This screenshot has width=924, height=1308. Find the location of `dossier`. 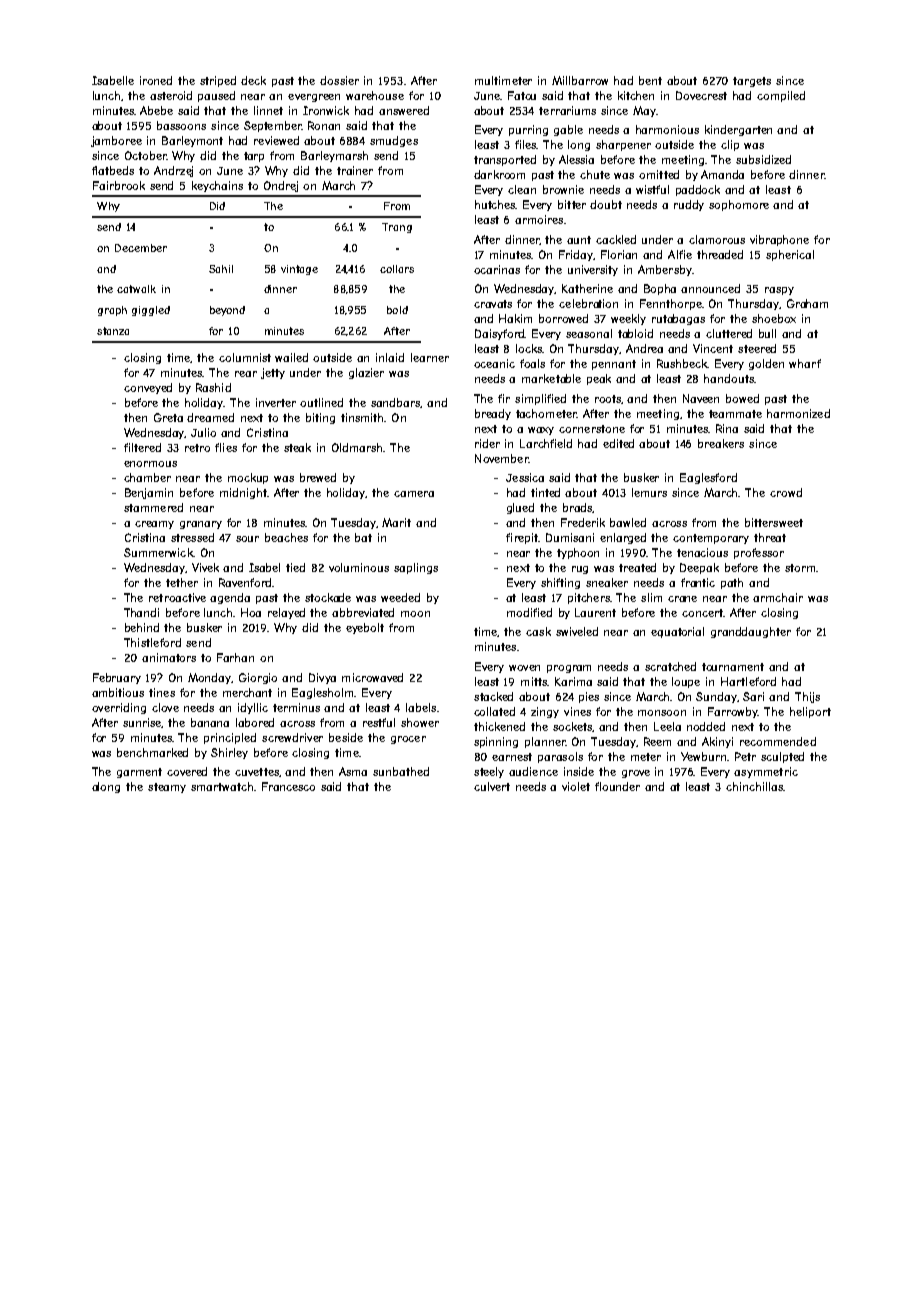

dossier is located at coordinates (339, 80).
